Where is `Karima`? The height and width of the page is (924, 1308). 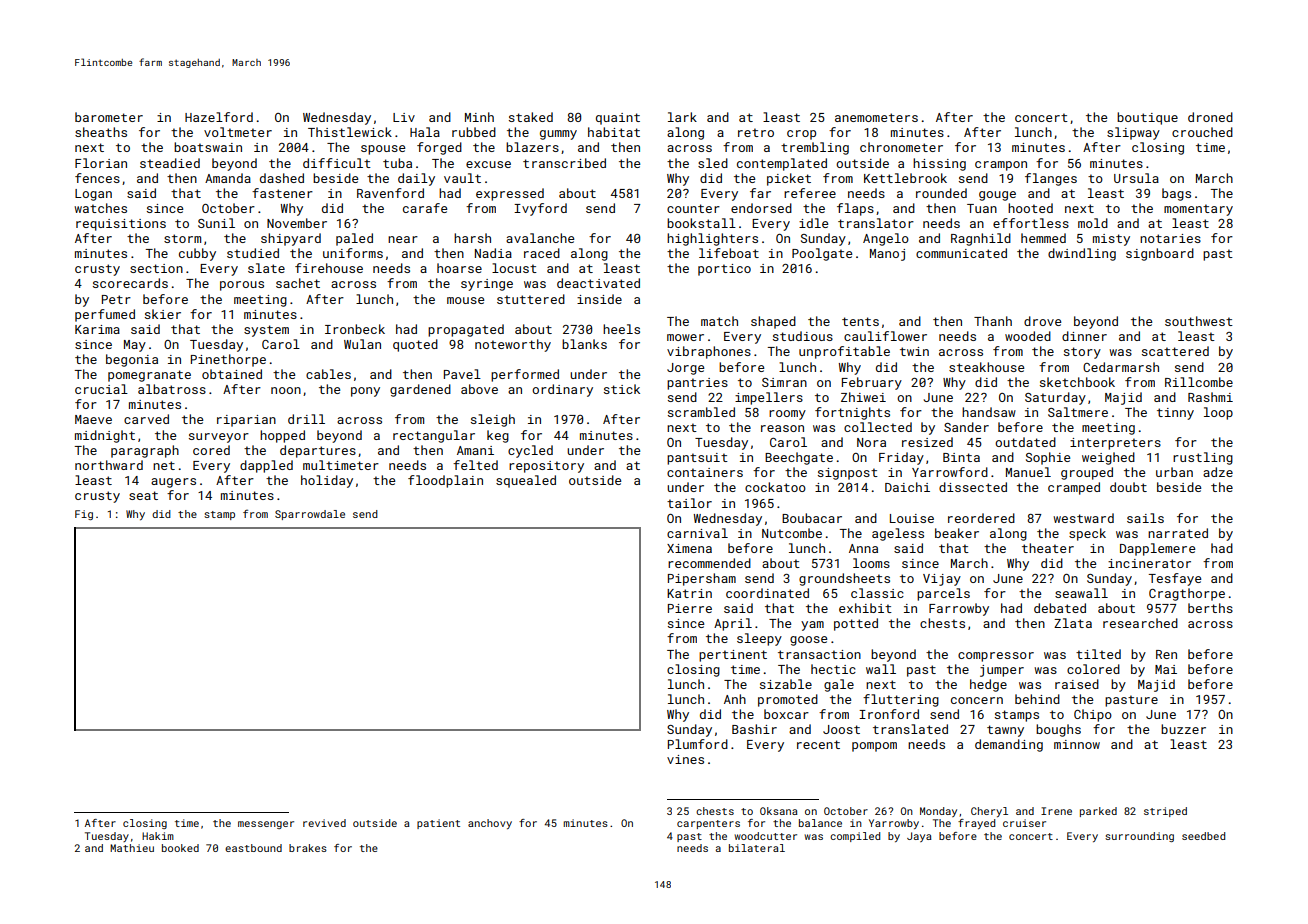
Karima is located at coordinates (97, 329).
